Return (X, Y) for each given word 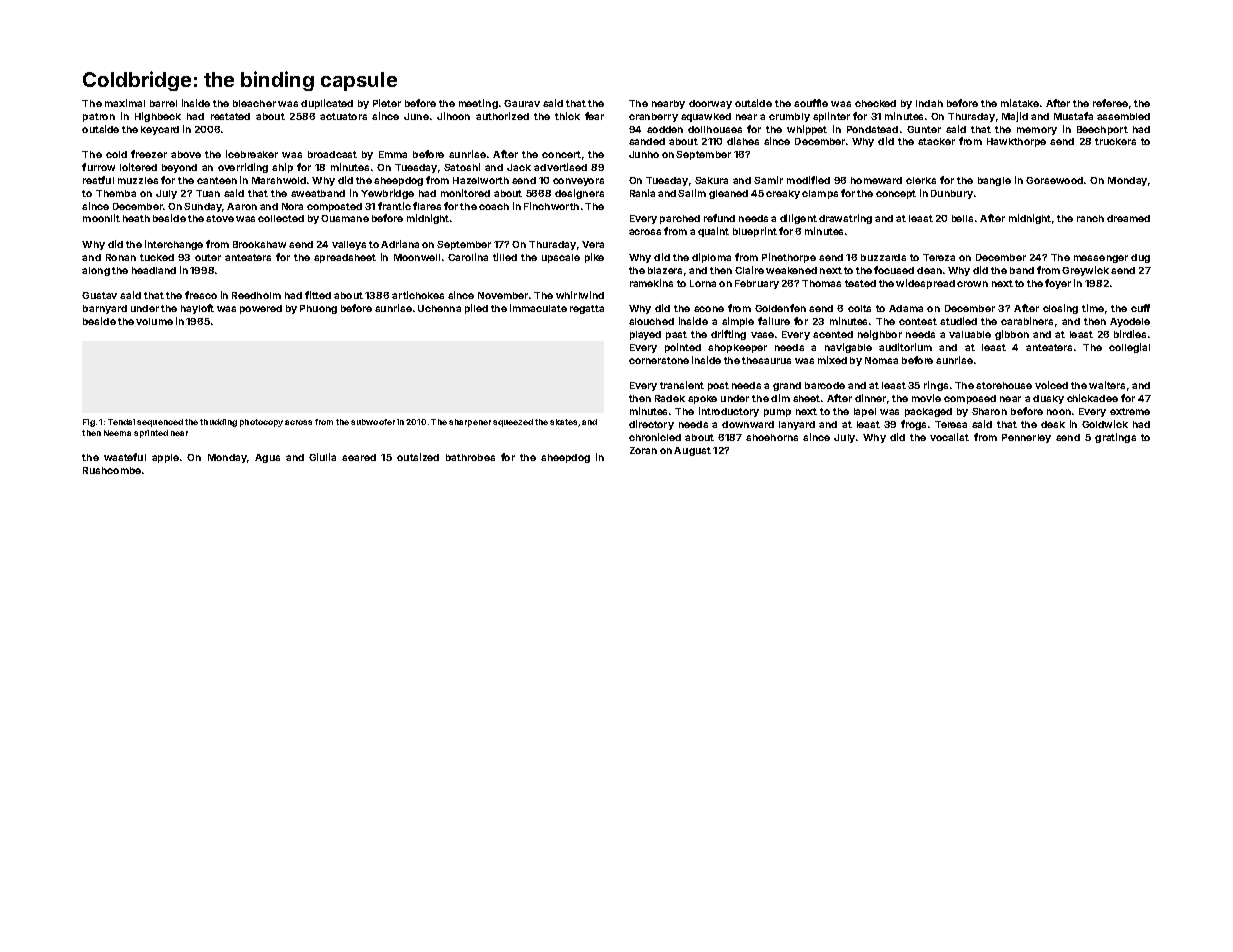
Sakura (711, 180)
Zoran (643, 450)
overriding (243, 168)
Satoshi (462, 167)
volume (154, 321)
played (645, 335)
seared (359, 457)
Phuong (318, 309)
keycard (160, 130)
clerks (921, 180)
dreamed (1128, 218)
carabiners (1027, 321)
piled (476, 309)
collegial (1129, 348)
